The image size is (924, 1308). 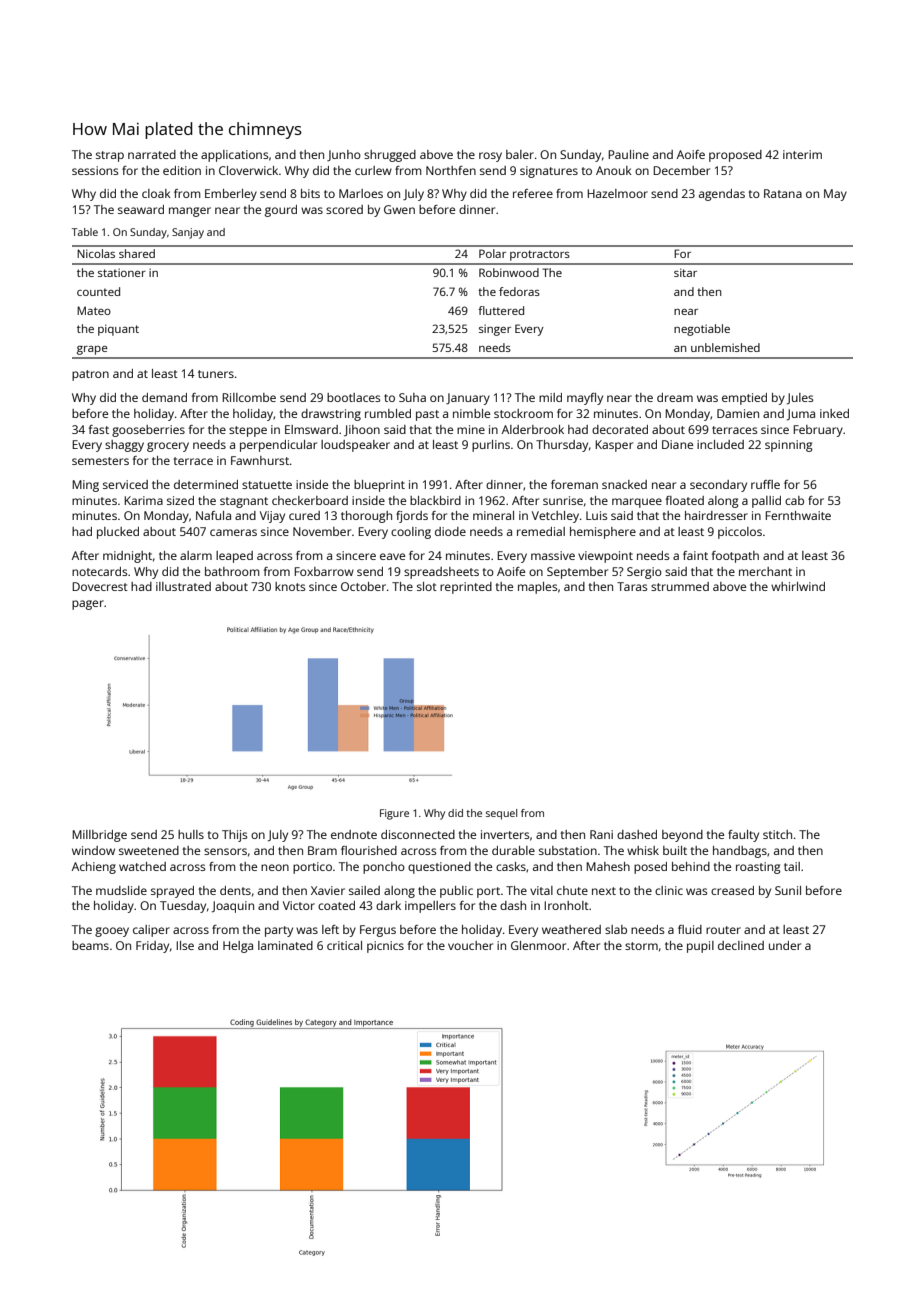 I want to click on knots, so click(x=290, y=586).
